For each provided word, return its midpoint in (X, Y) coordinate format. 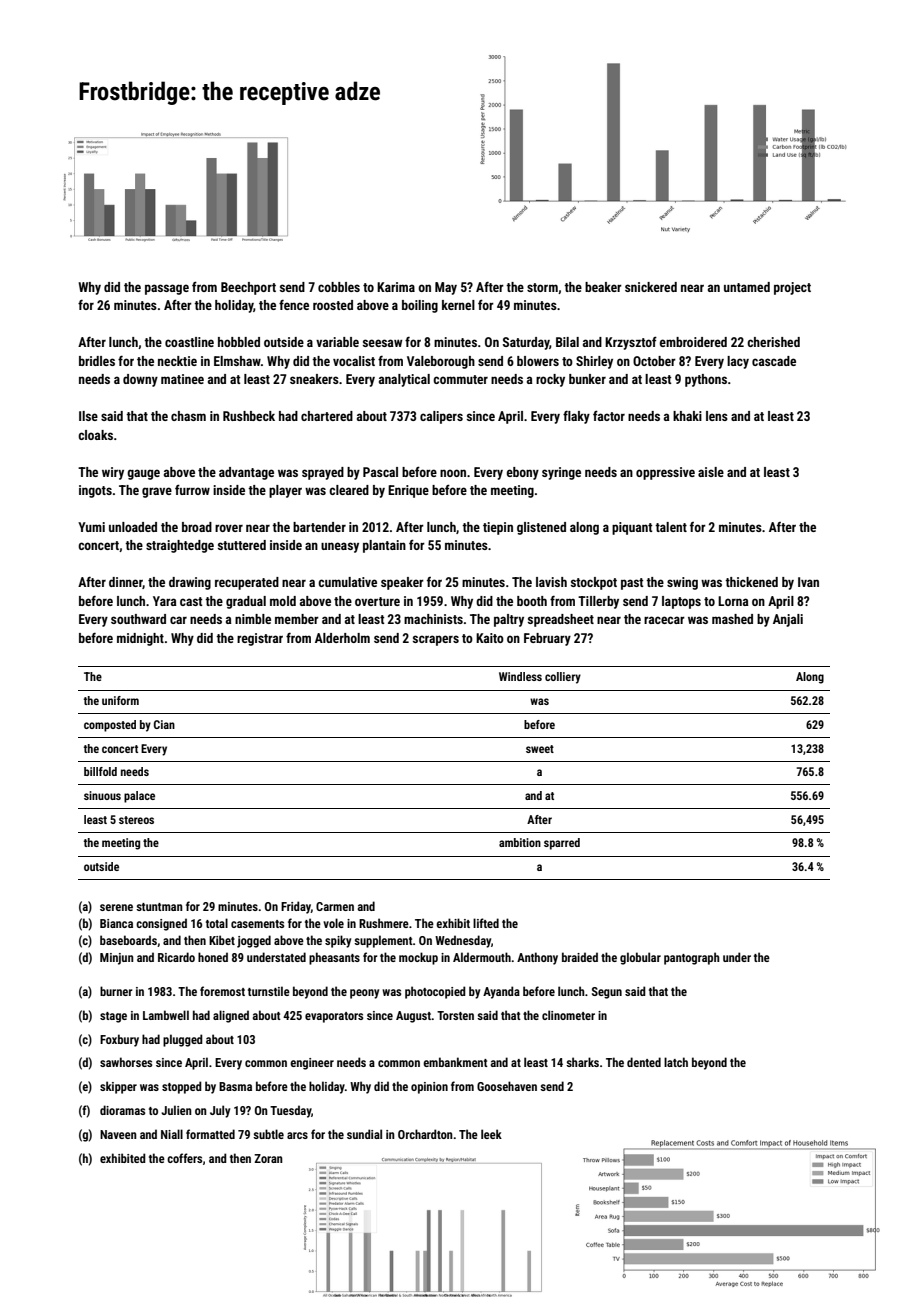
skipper (118, 1087)
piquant (632, 528)
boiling (420, 306)
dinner (126, 583)
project (792, 288)
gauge (143, 474)
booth (532, 601)
